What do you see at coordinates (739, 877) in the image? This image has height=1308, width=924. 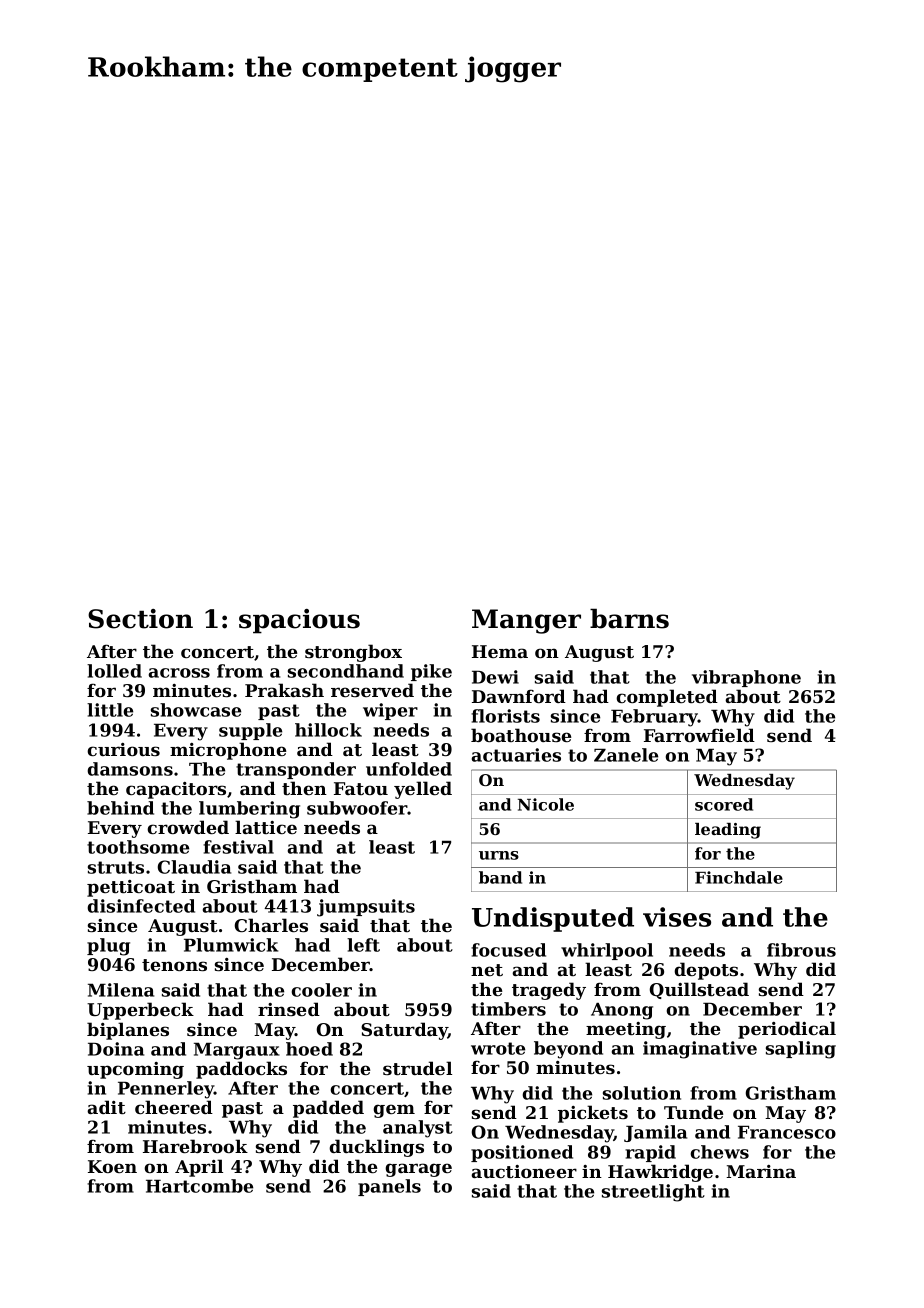 I see `Finchdale` at bounding box center [739, 877].
